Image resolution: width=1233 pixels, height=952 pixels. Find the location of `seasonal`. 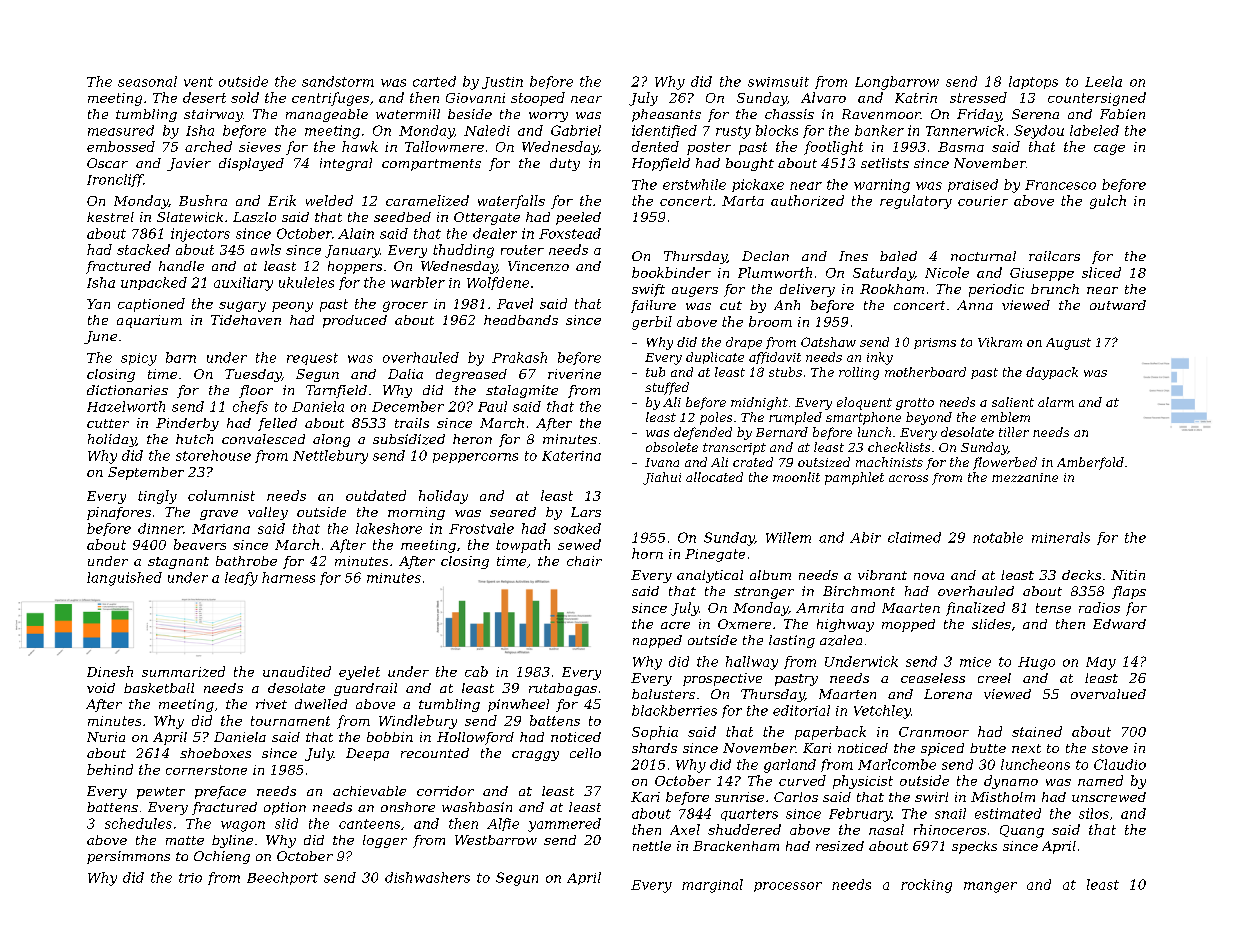

seasonal is located at coordinates (147, 81).
